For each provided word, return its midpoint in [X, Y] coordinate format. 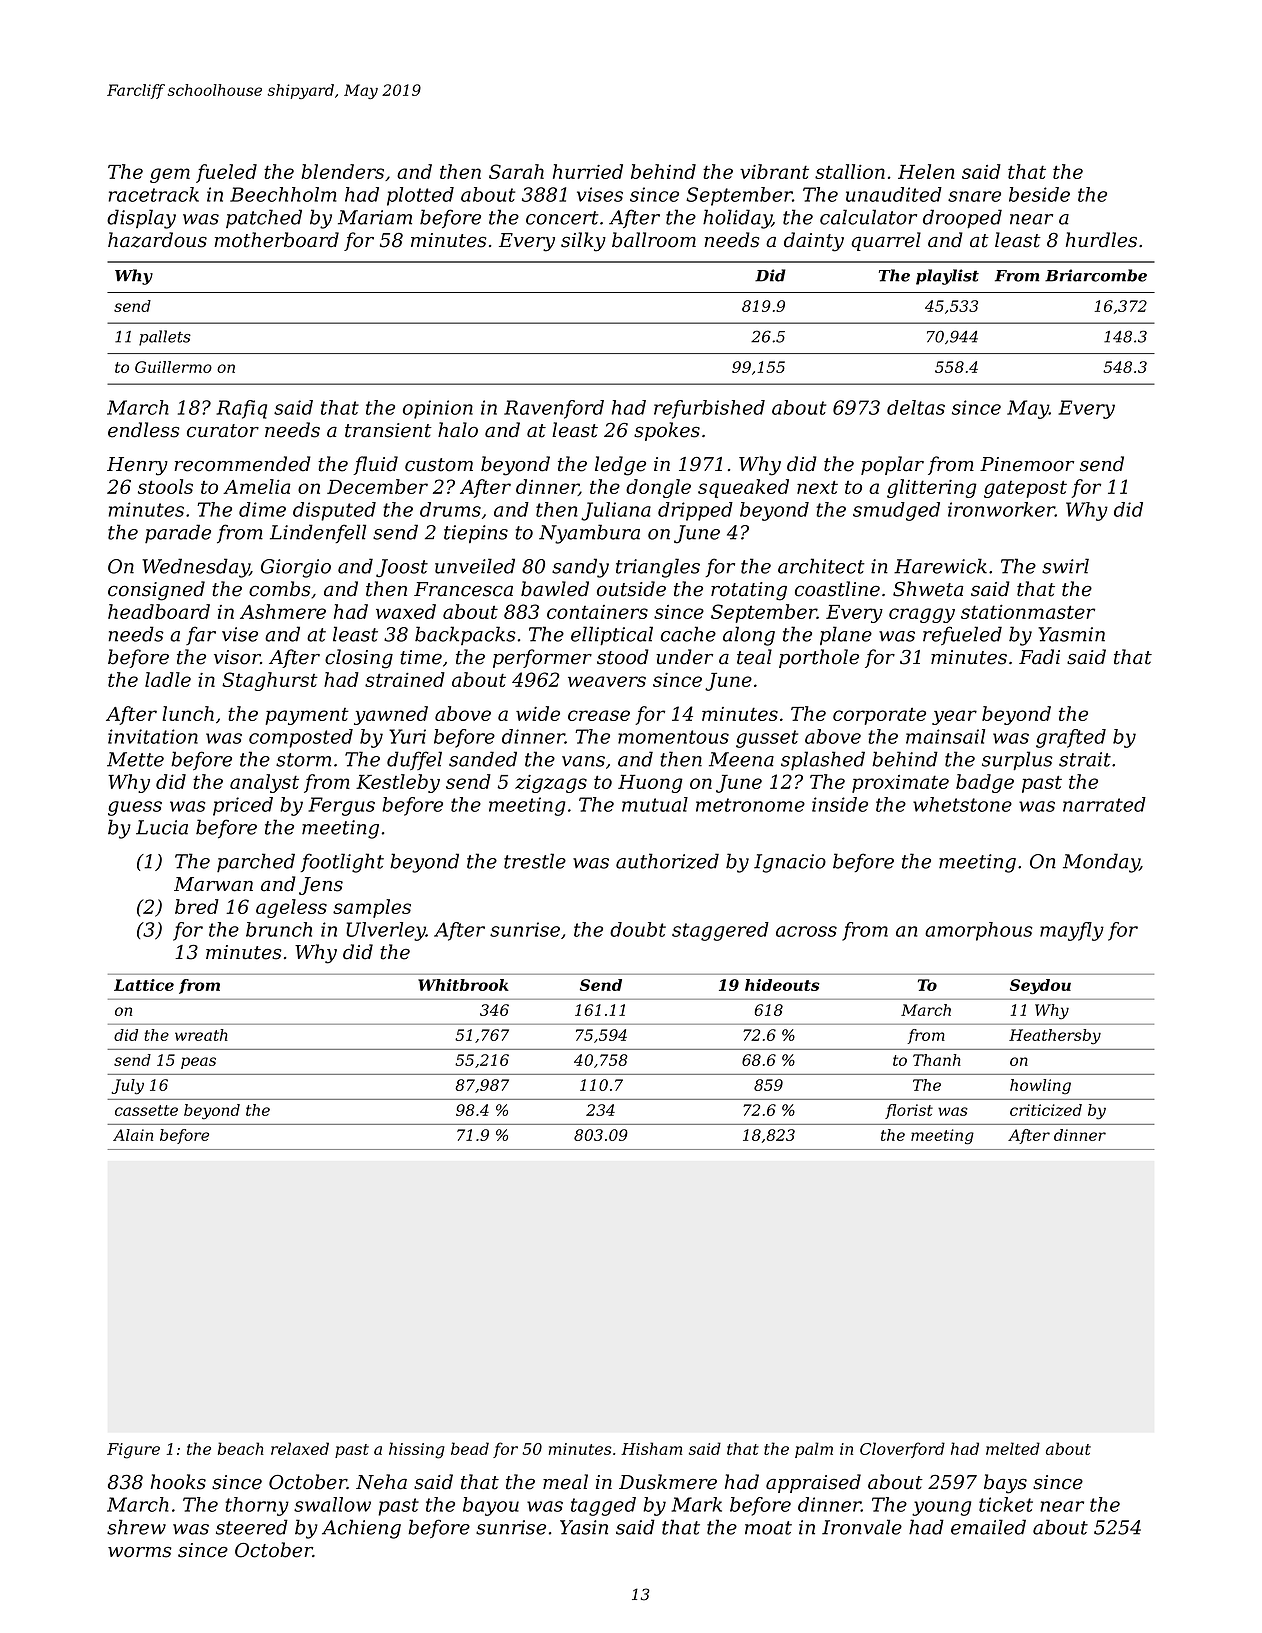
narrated [1104, 804]
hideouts [782, 985]
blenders [342, 171]
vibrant [774, 171]
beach [241, 1448]
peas [198, 1063]
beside [1039, 194]
